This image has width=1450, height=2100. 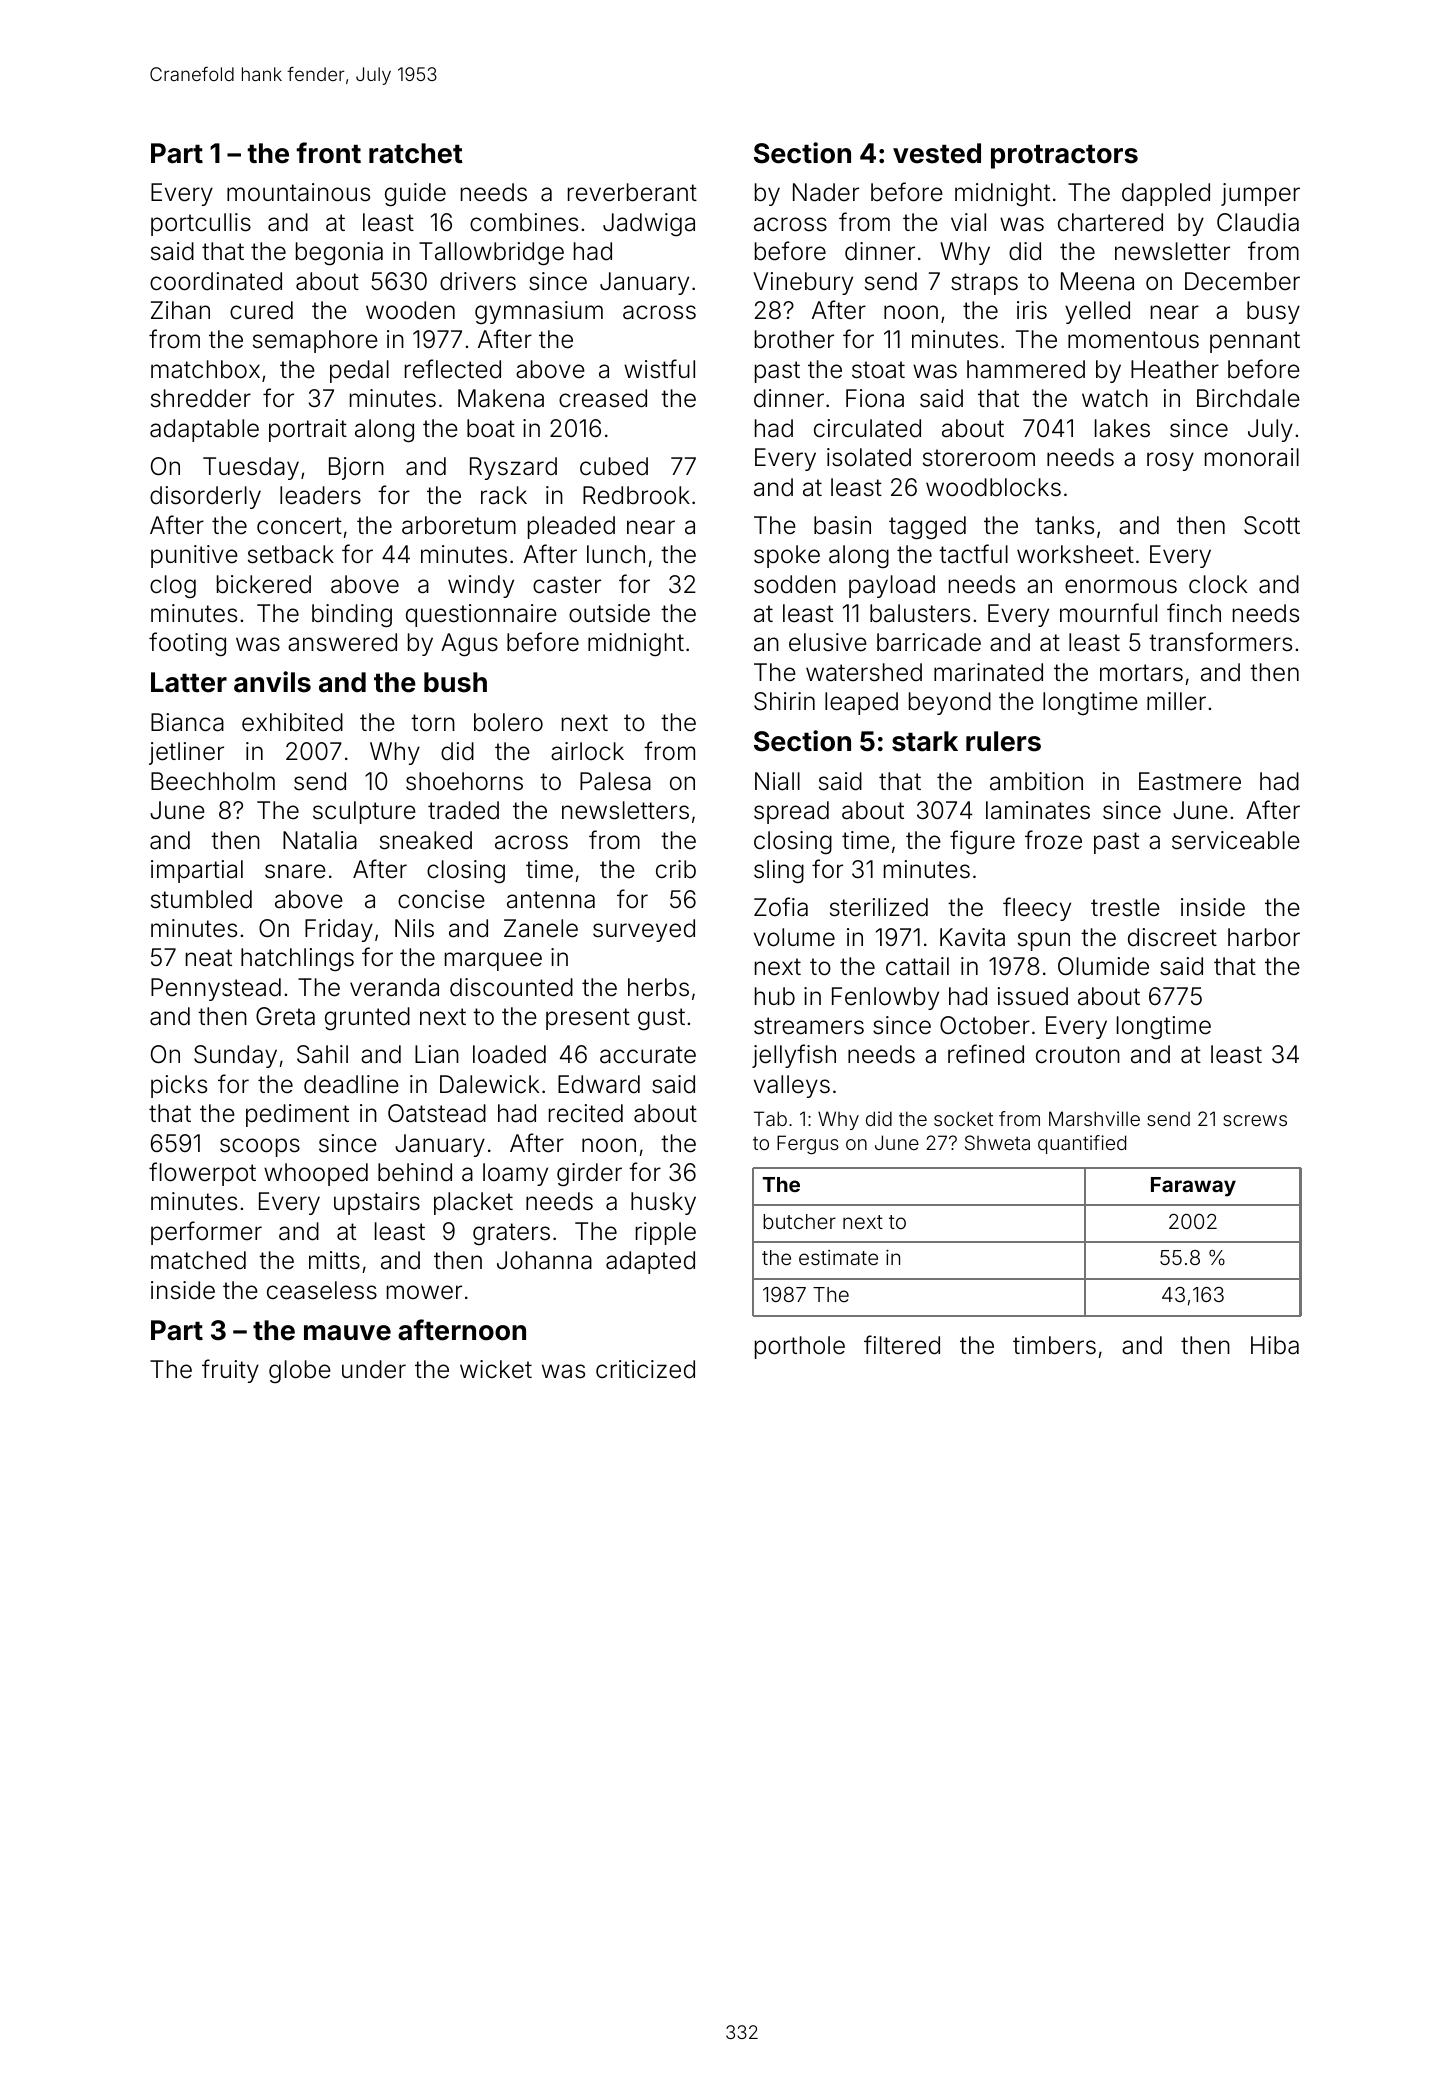 What do you see at coordinates (201, 224) in the image?
I see `portcullis` at bounding box center [201, 224].
